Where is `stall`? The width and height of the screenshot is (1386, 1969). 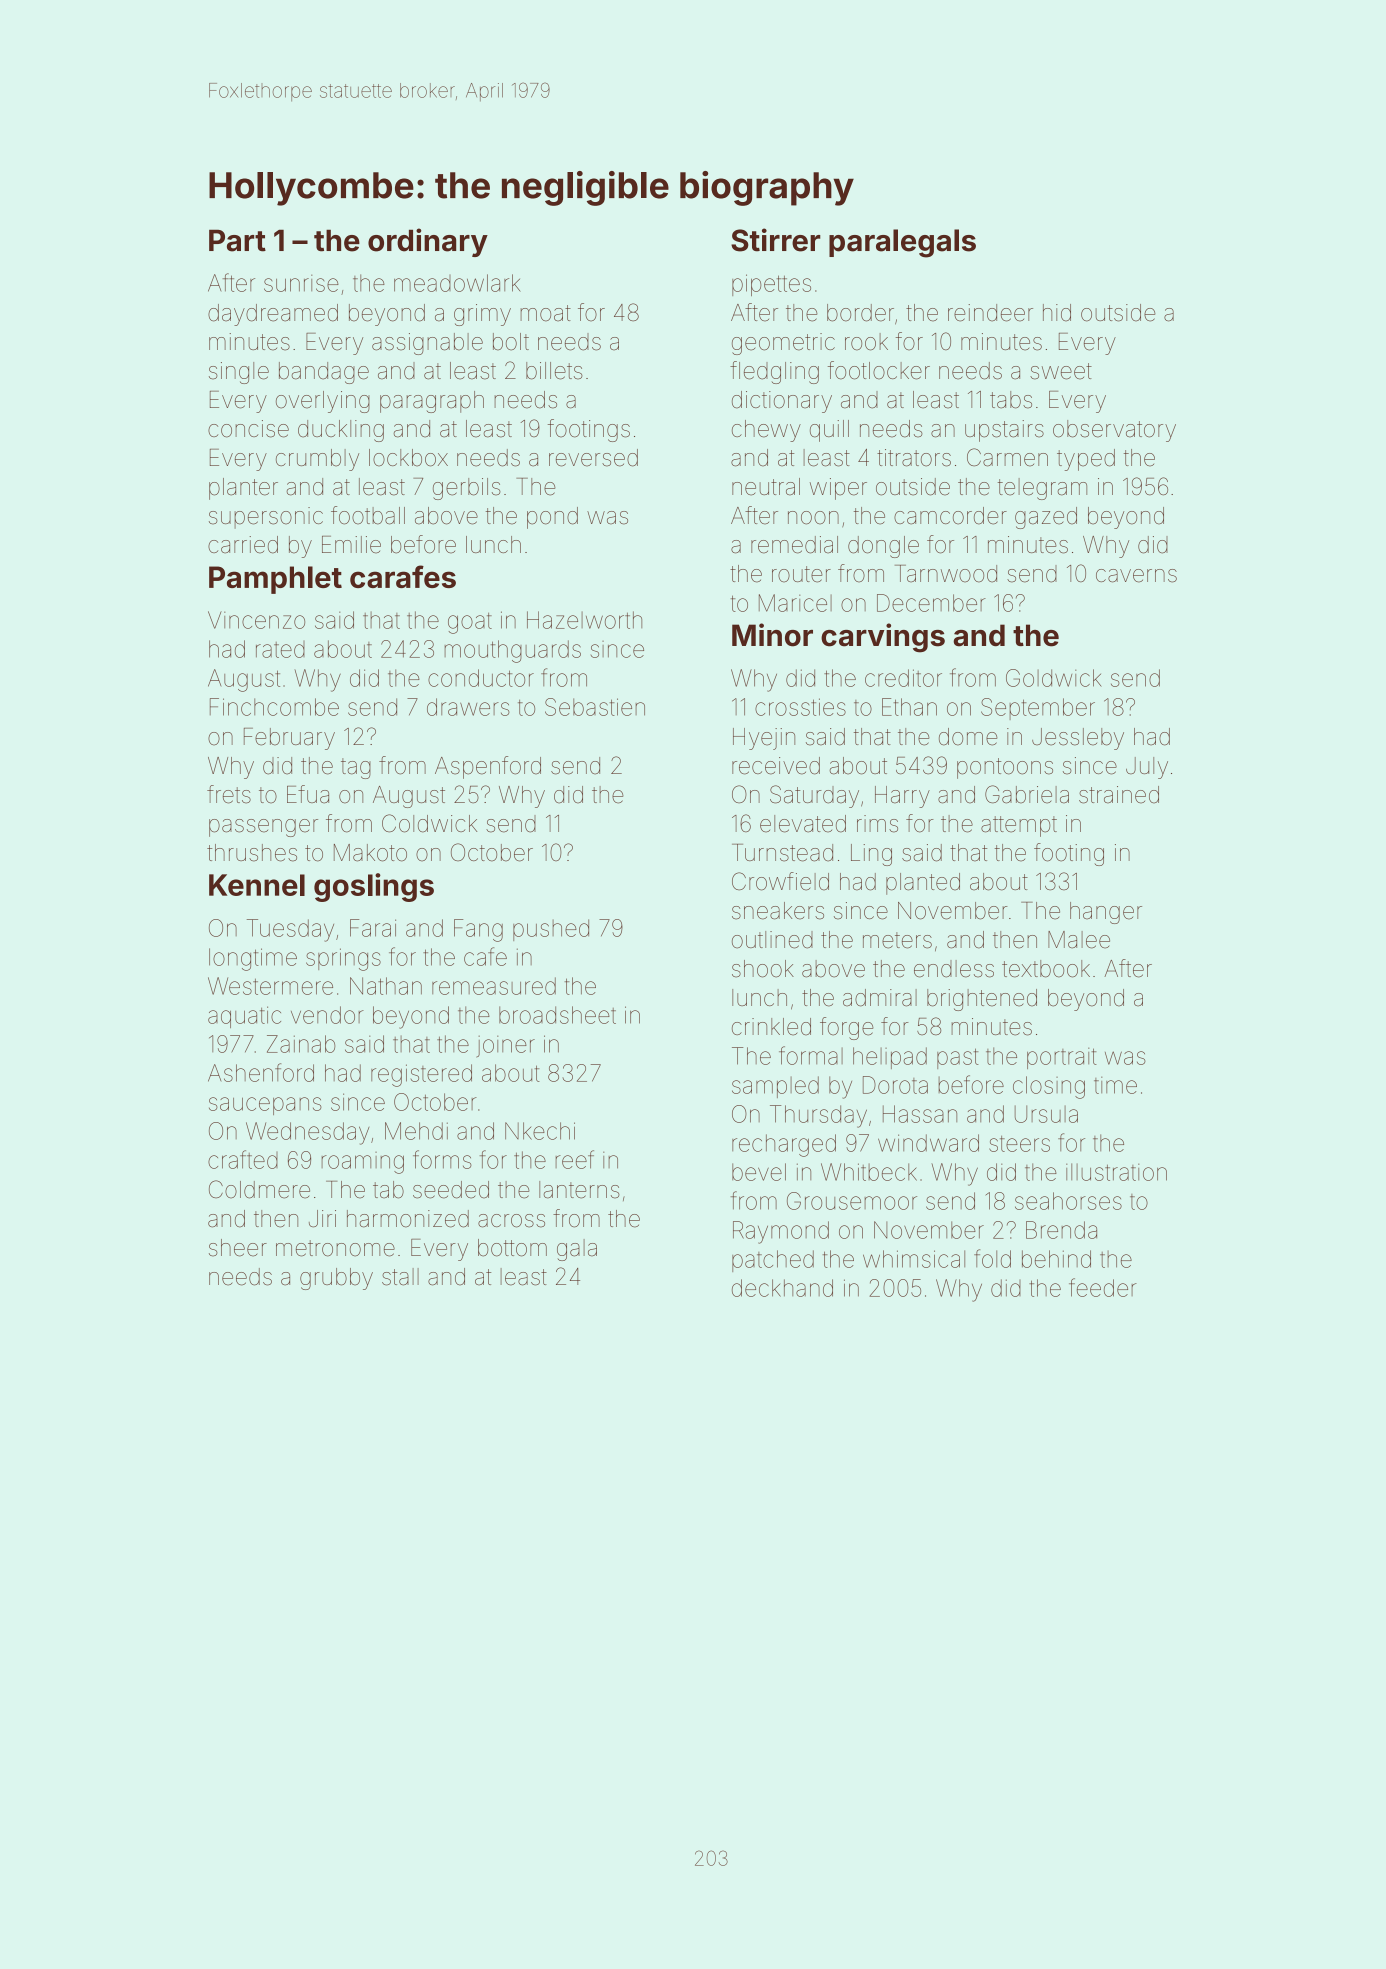 stall is located at coordinates (400, 1277).
